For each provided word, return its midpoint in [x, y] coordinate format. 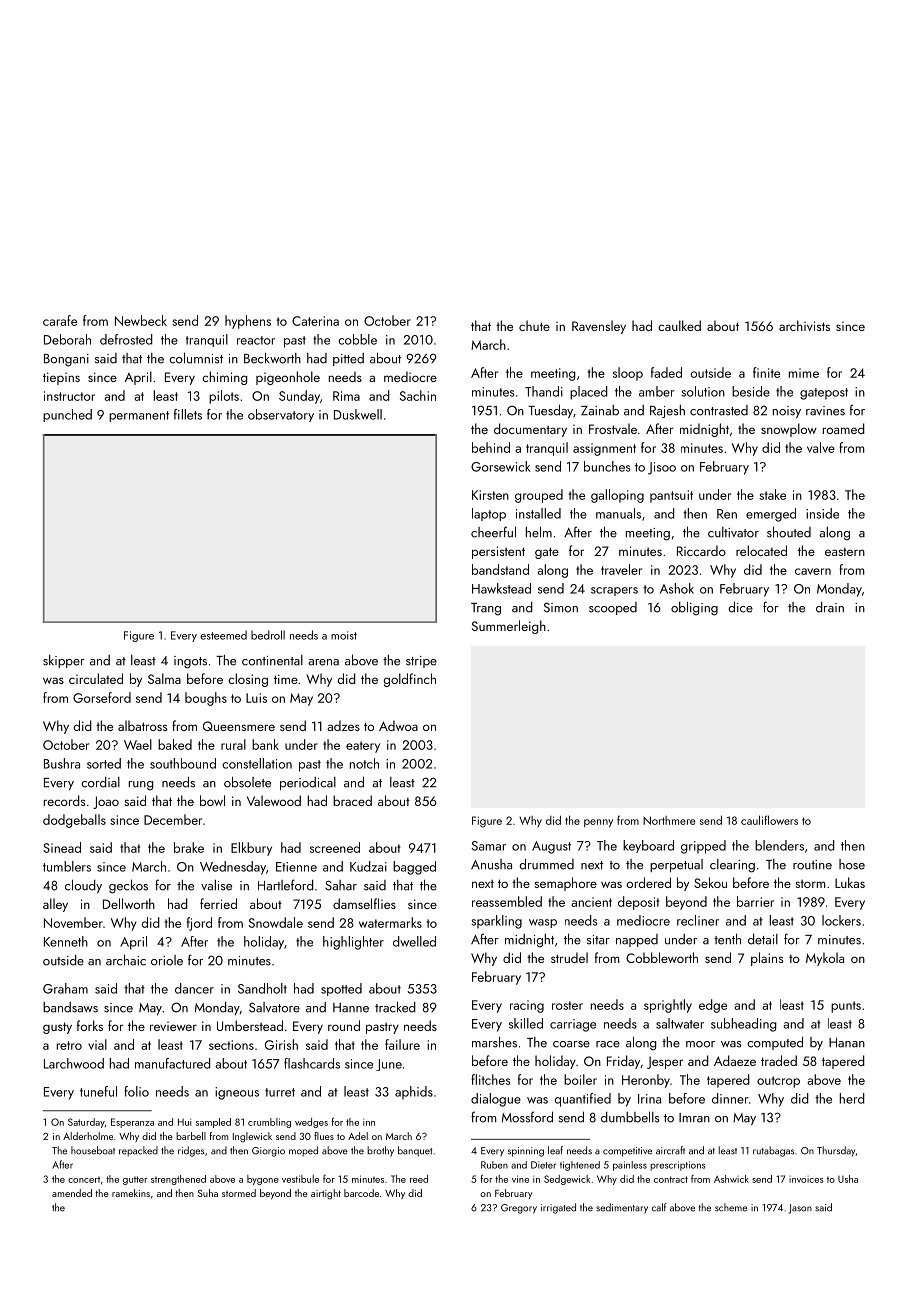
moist [344, 635]
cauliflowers [769, 820]
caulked [679, 325]
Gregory [519, 1209]
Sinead [62, 847]
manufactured [173, 1063]
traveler [621, 569]
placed [589, 393]
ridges [191, 1151]
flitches [490, 1079]
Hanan [847, 1043]
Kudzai [368, 866]
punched [67, 415]
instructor [69, 396]
